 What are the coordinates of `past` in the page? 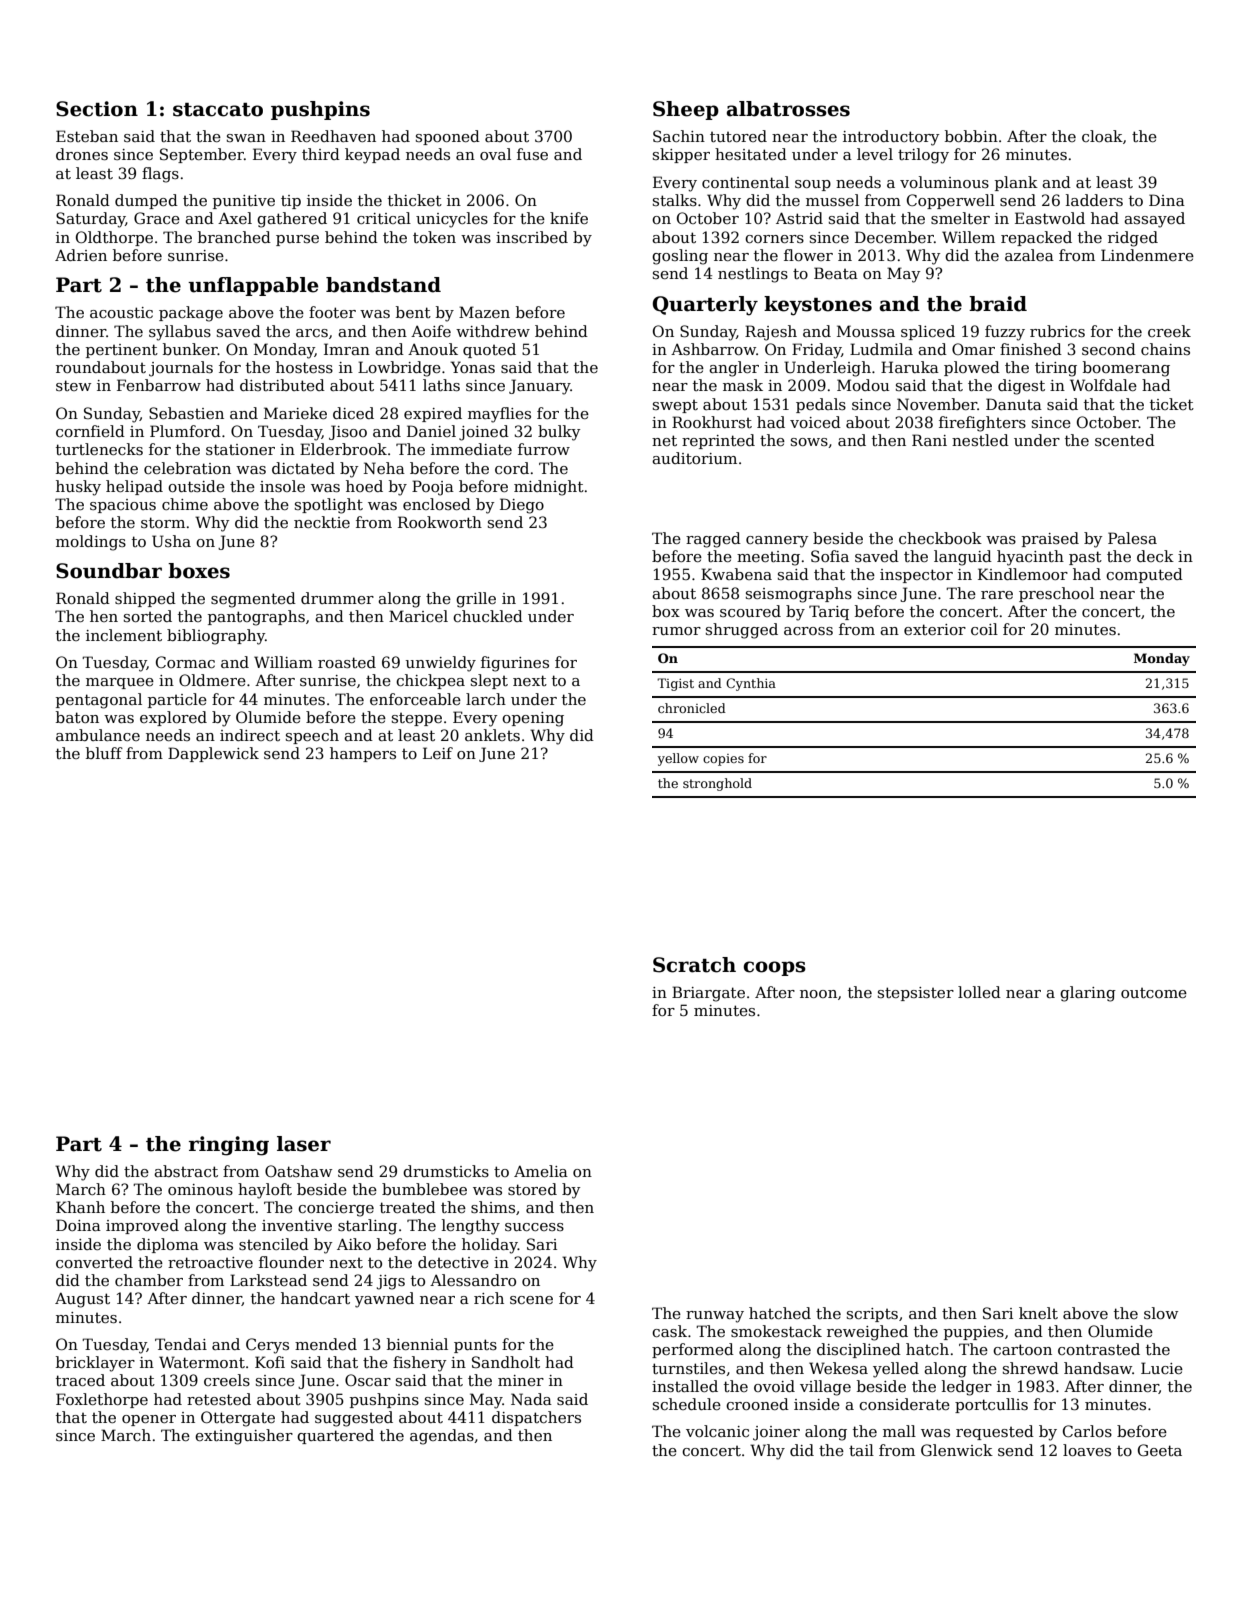 It's located at (1085, 558).
